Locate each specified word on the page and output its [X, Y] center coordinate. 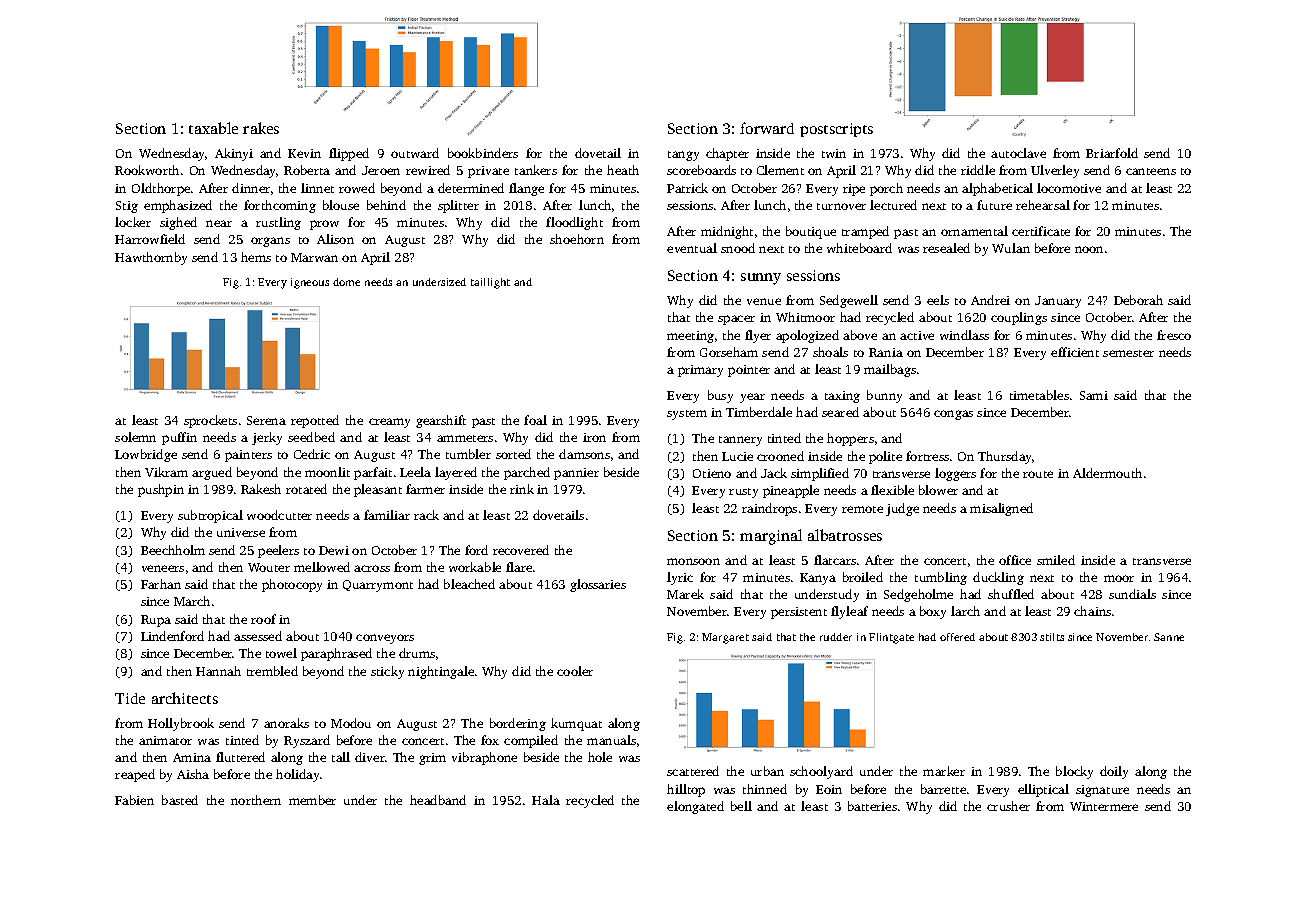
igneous [310, 283]
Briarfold [1112, 153]
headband [438, 800]
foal [535, 420]
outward [415, 153]
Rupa [156, 621]
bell [741, 806]
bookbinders [483, 153]
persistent [799, 613]
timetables [1039, 395]
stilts [1052, 637]
